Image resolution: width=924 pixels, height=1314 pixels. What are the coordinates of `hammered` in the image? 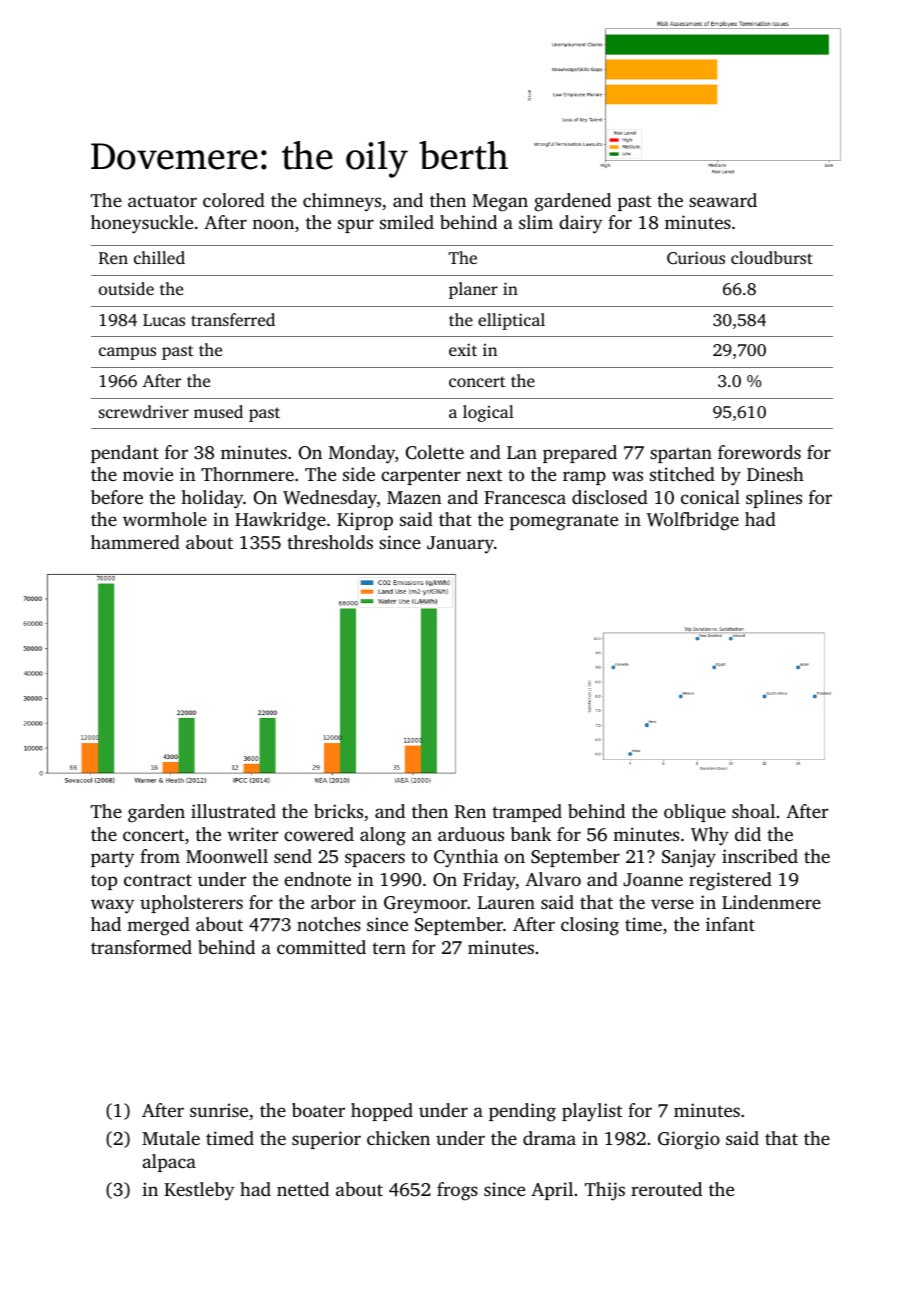 It's located at (135, 542).
